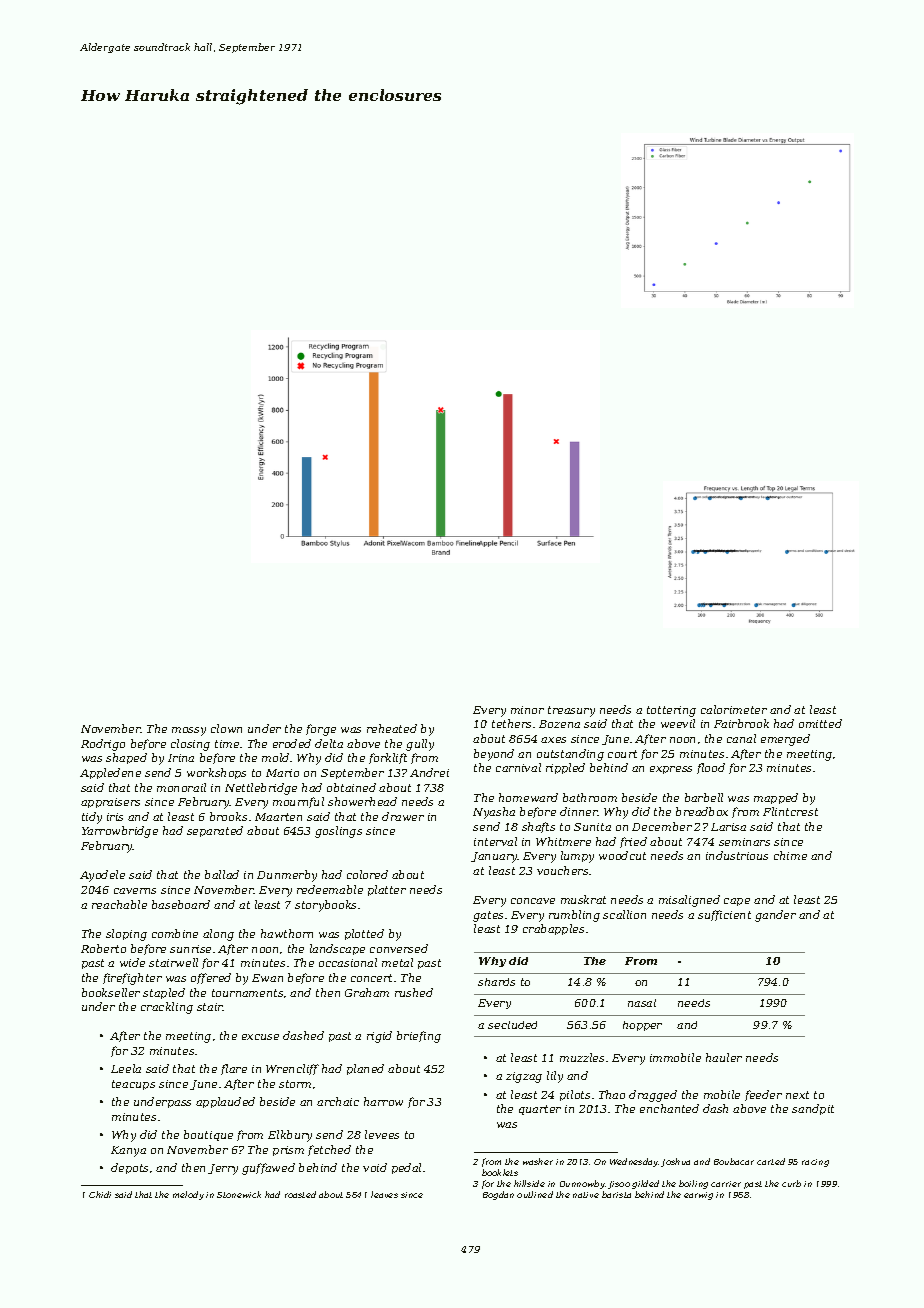 This image has height=1308, width=924. I want to click on calorimeter, so click(734, 709).
